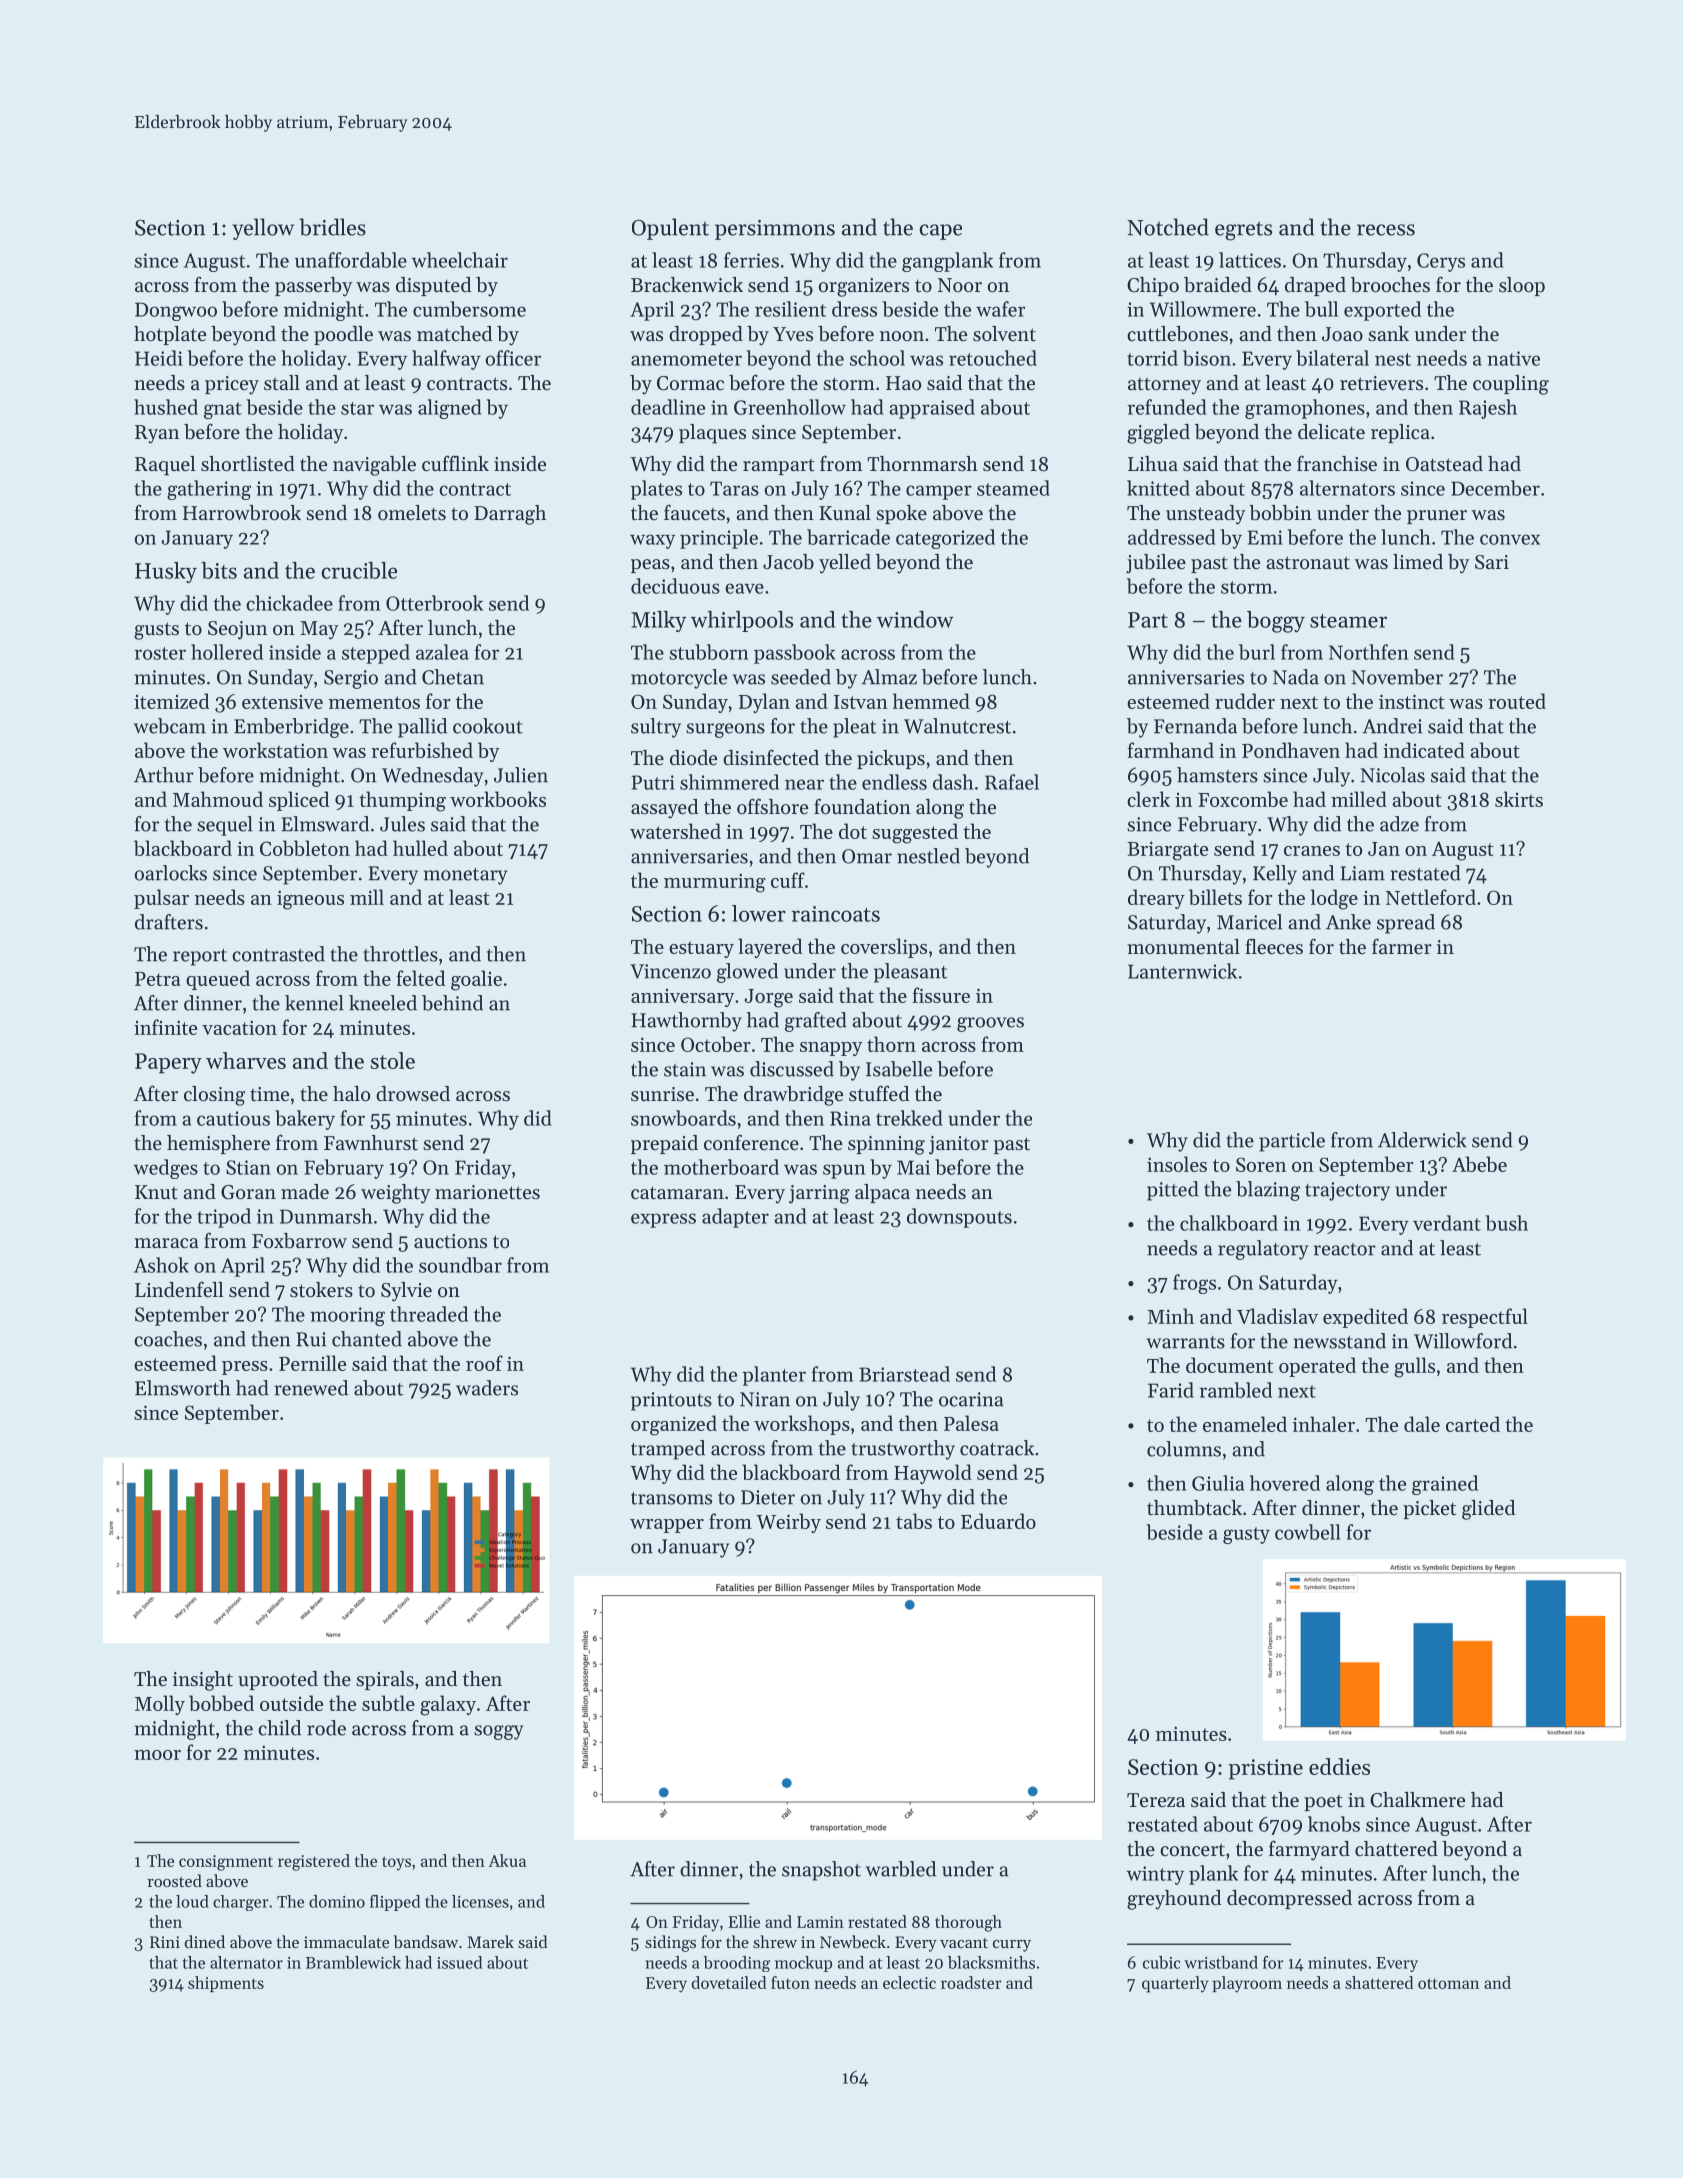 This screenshot has height=2178, width=1683. What do you see at coordinates (367, 1339) in the screenshot?
I see `chanted` at bounding box center [367, 1339].
